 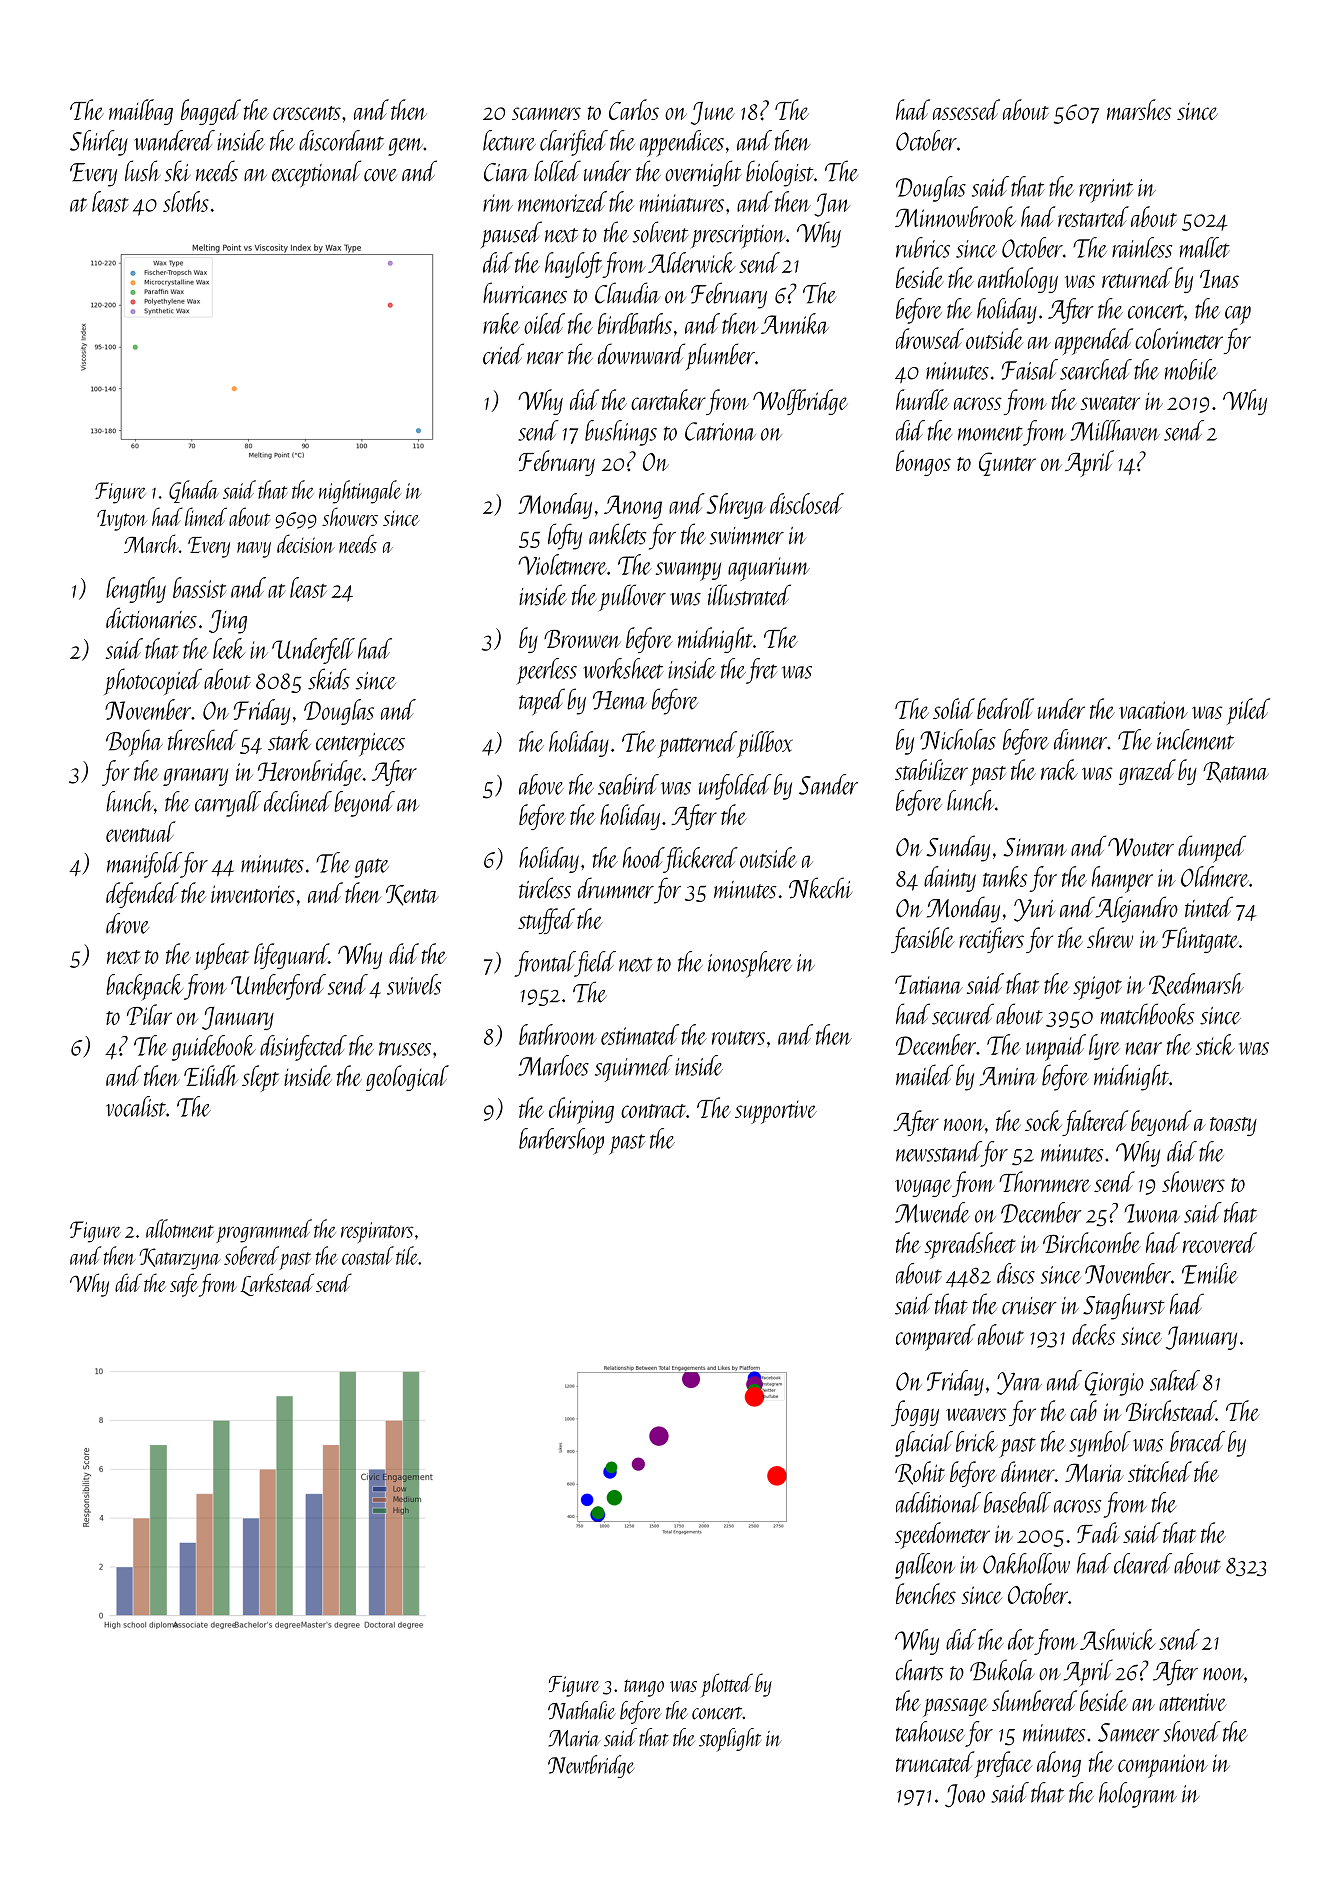 What do you see at coordinates (644, 1688) in the screenshot?
I see `tango` at bounding box center [644, 1688].
